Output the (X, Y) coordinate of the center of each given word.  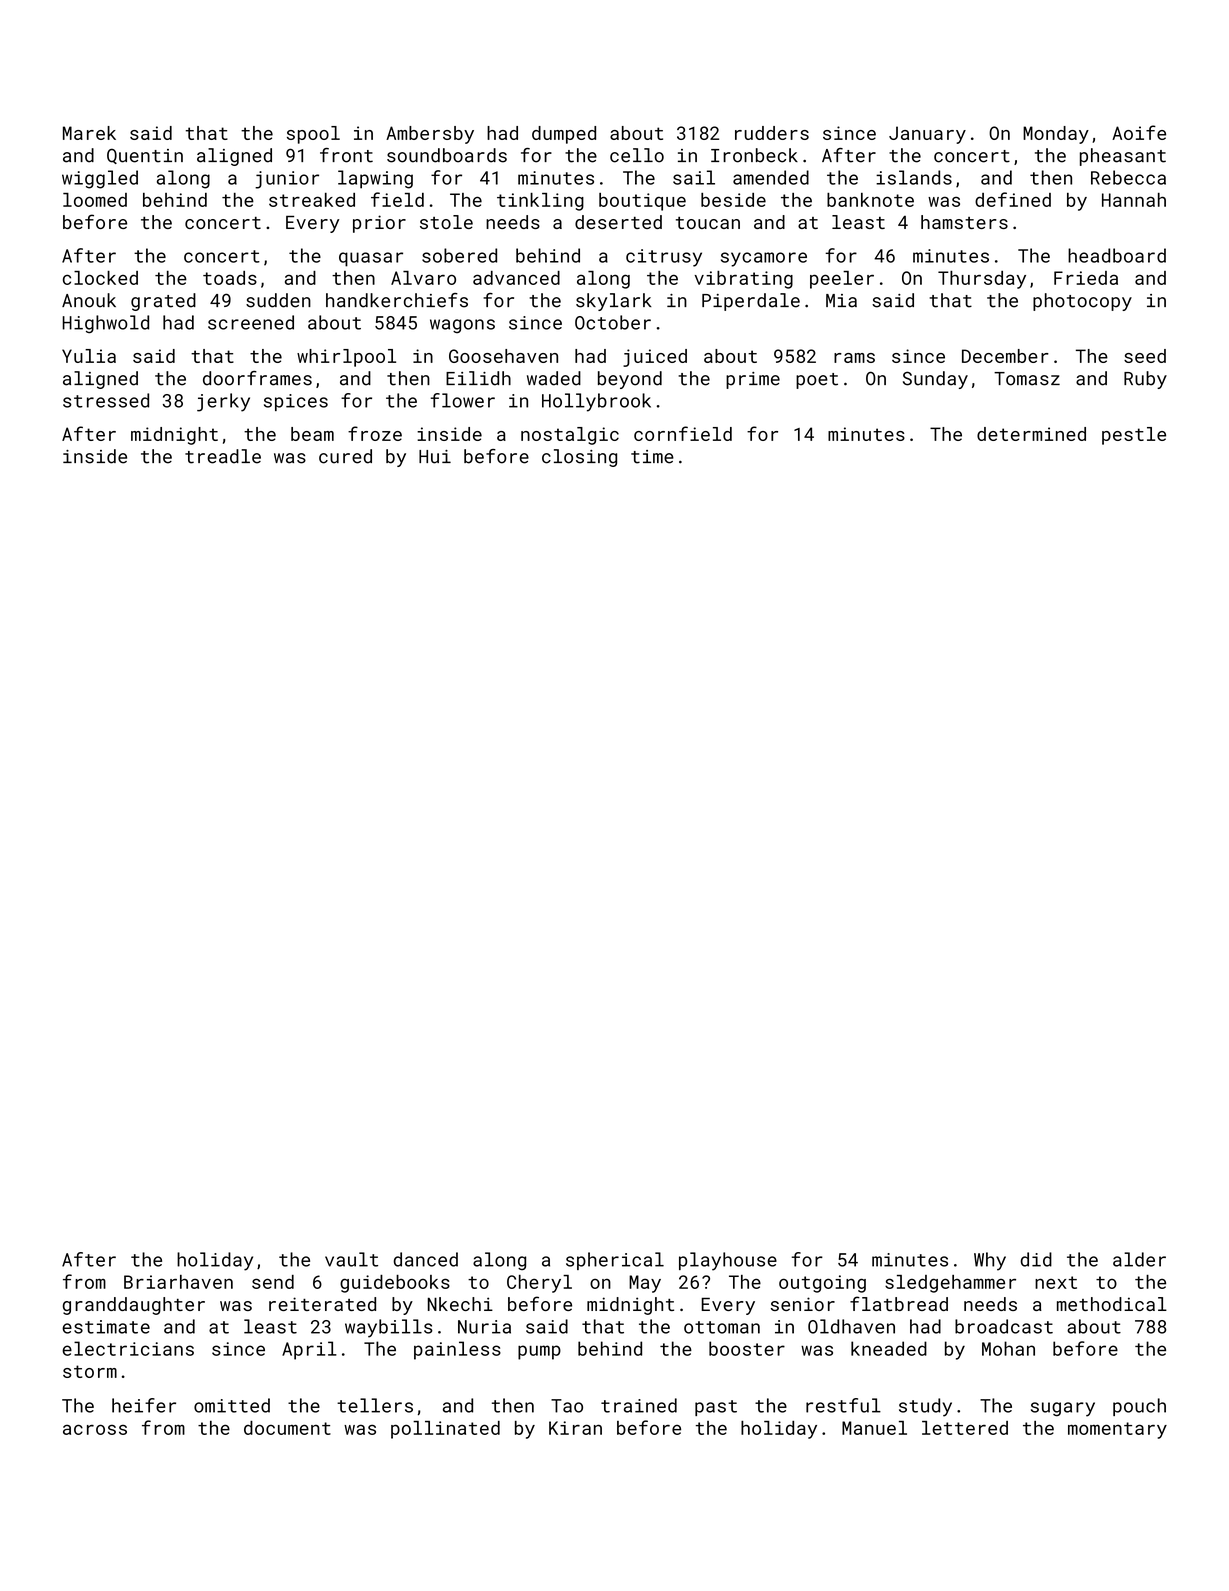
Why (990, 1261)
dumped (564, 135)
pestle (1134, 436)
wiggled (100, 179)
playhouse (728, 1261)
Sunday (935, 380)
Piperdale (751, 302)
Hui (435, 457)
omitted (232, 1405)
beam (312, 434)
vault (351, 1259)
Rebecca (1128, 177)
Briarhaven (178, 1282)
